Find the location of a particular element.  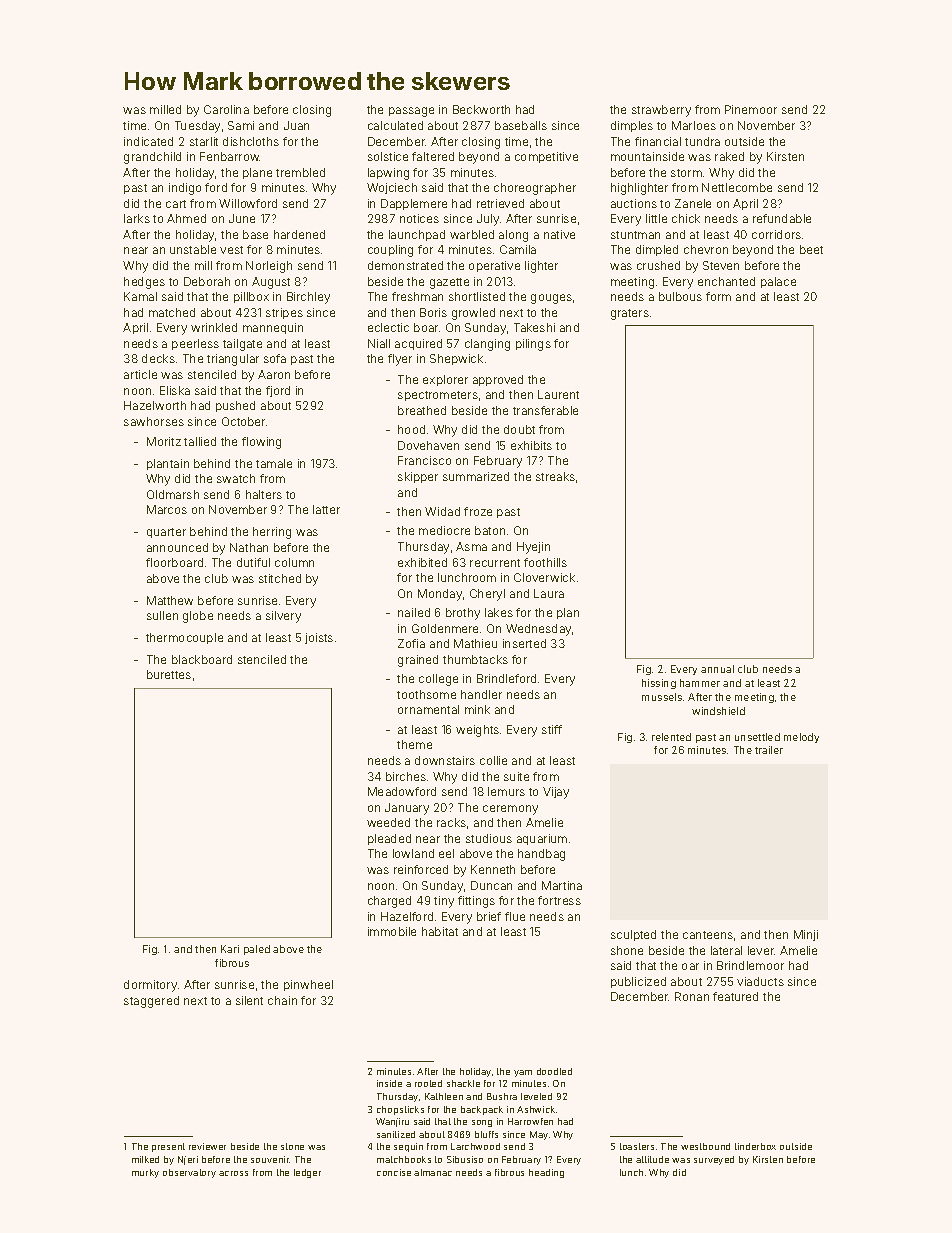

native is located at coordinates (559, 234).
